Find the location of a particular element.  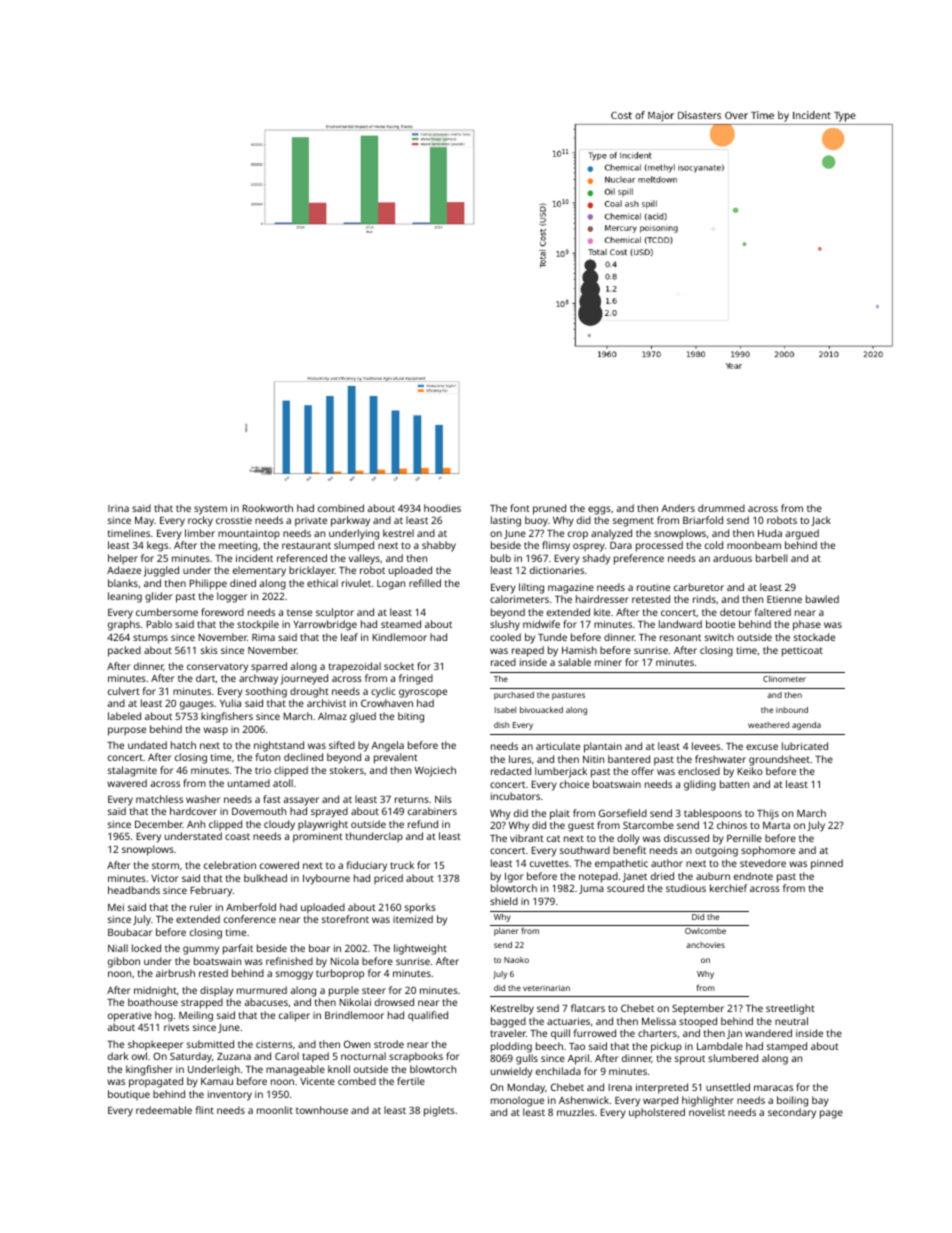

Anders is located at coordinates (678, 508).
